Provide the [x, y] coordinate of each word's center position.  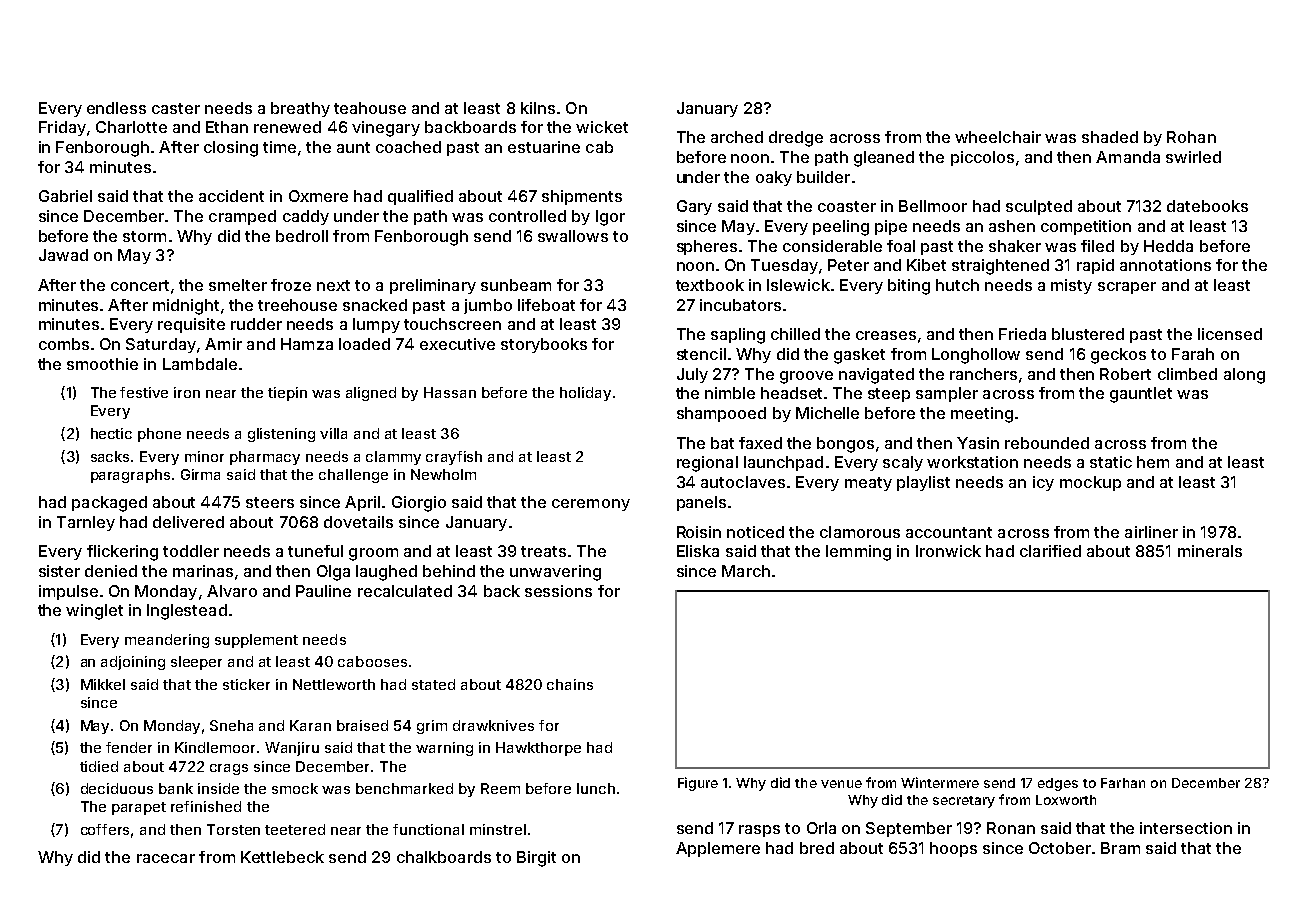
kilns [538, 108]
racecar [166, 858]
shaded [1110, 137]
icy [1043, 483]
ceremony [591, 505]
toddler [191, 551]
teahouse [370, 108]
